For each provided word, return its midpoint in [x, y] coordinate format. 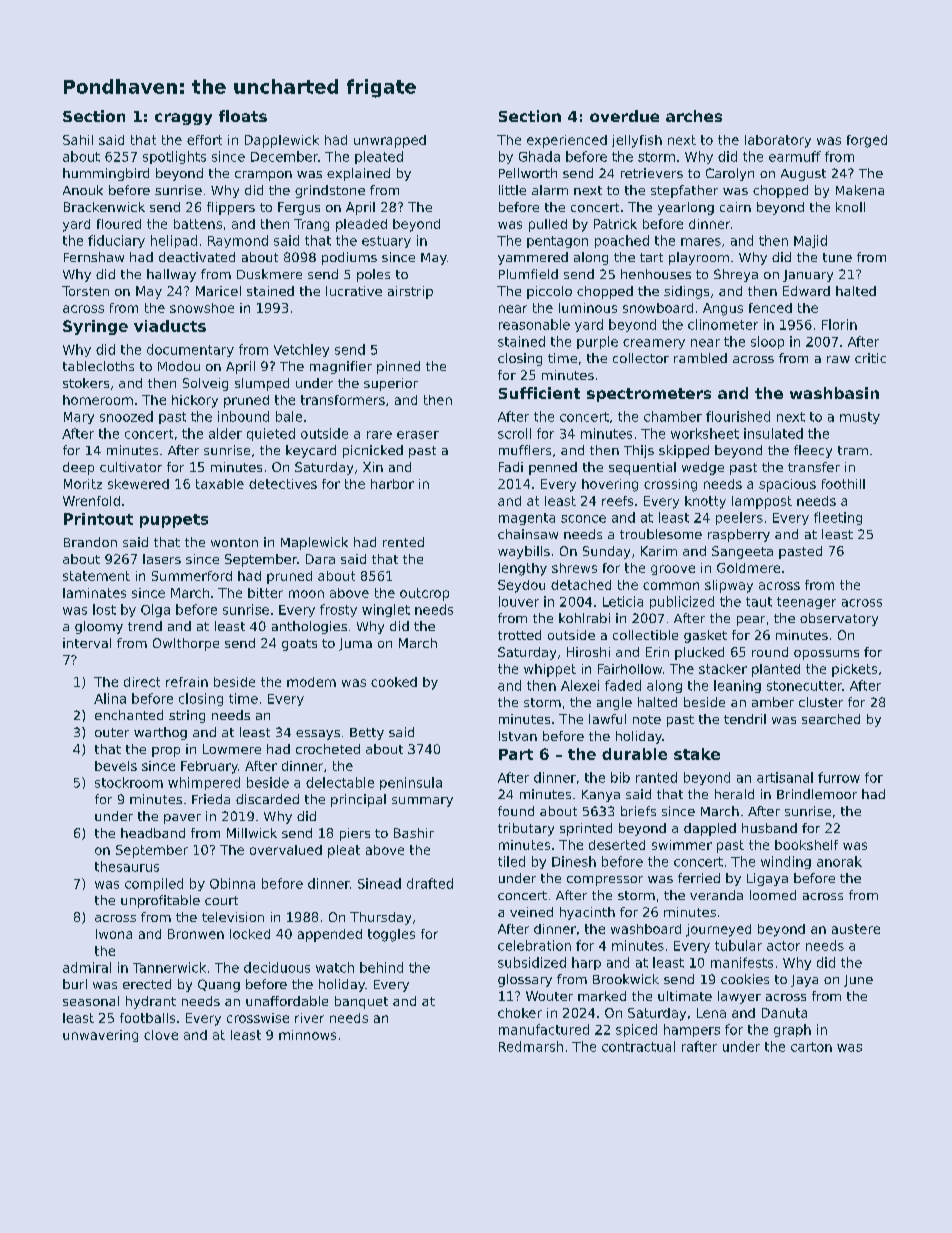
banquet [361, 1002]
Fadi [511, 467]
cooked [394, 682]
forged [867, 141]
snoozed [126, 416]
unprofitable [160, 901]
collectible [645, 635]
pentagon [557, 242]
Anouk [83, 190]
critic [870, 358]
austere [856, 929]
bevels [116, 766]
